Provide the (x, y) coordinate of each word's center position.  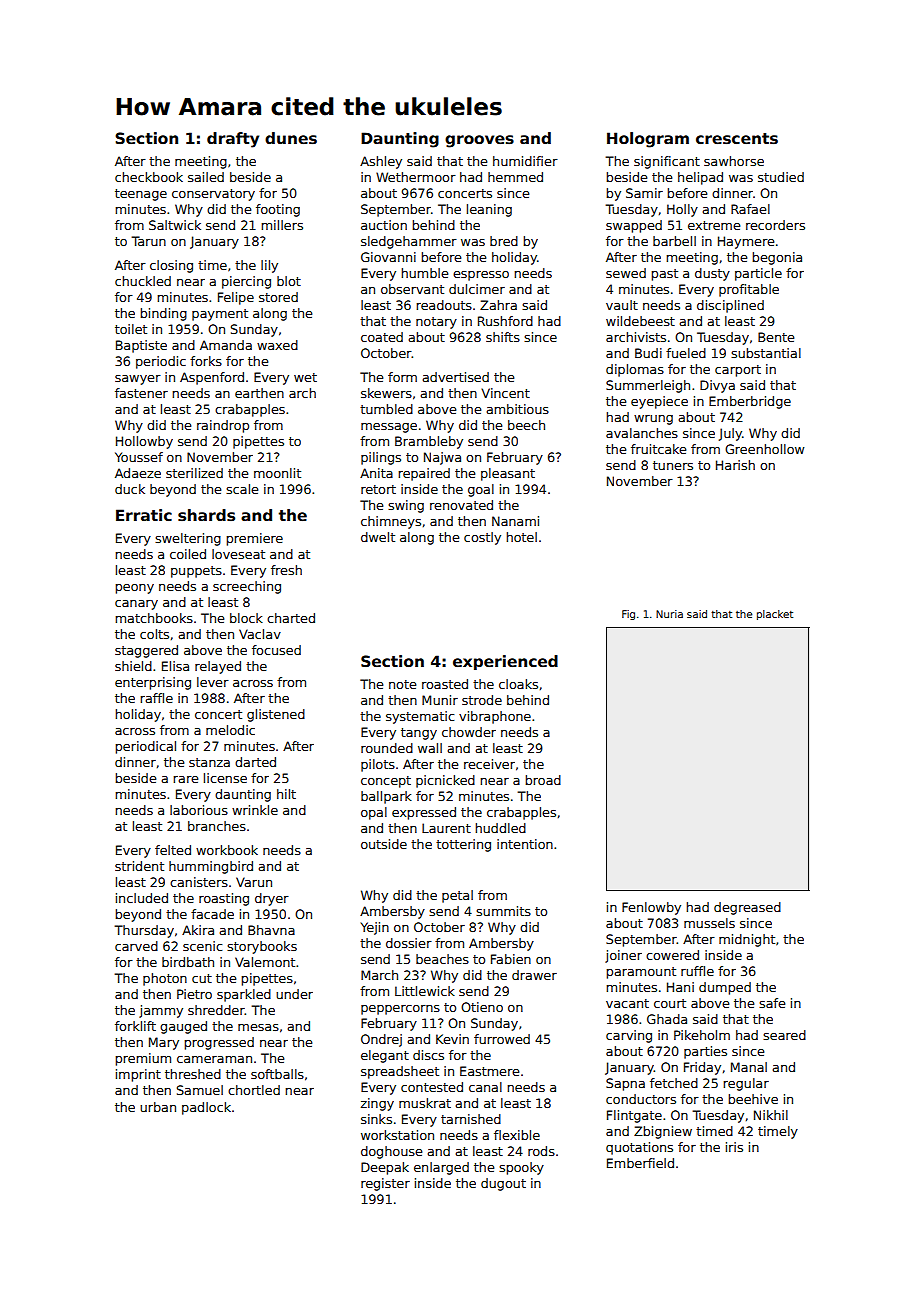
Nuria (669, 614)
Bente (776, 337)
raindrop (223, 426)
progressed (219, 1043)
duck (130, 489)
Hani (680, 987)
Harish (735, 465)
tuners (673, 465)
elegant (385, 1056)
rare (185, 779)
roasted (445, 684)
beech (526, 425)
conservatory (213, 195)
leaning (489, 210)
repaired (424, 474)
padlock (206, 1108)
